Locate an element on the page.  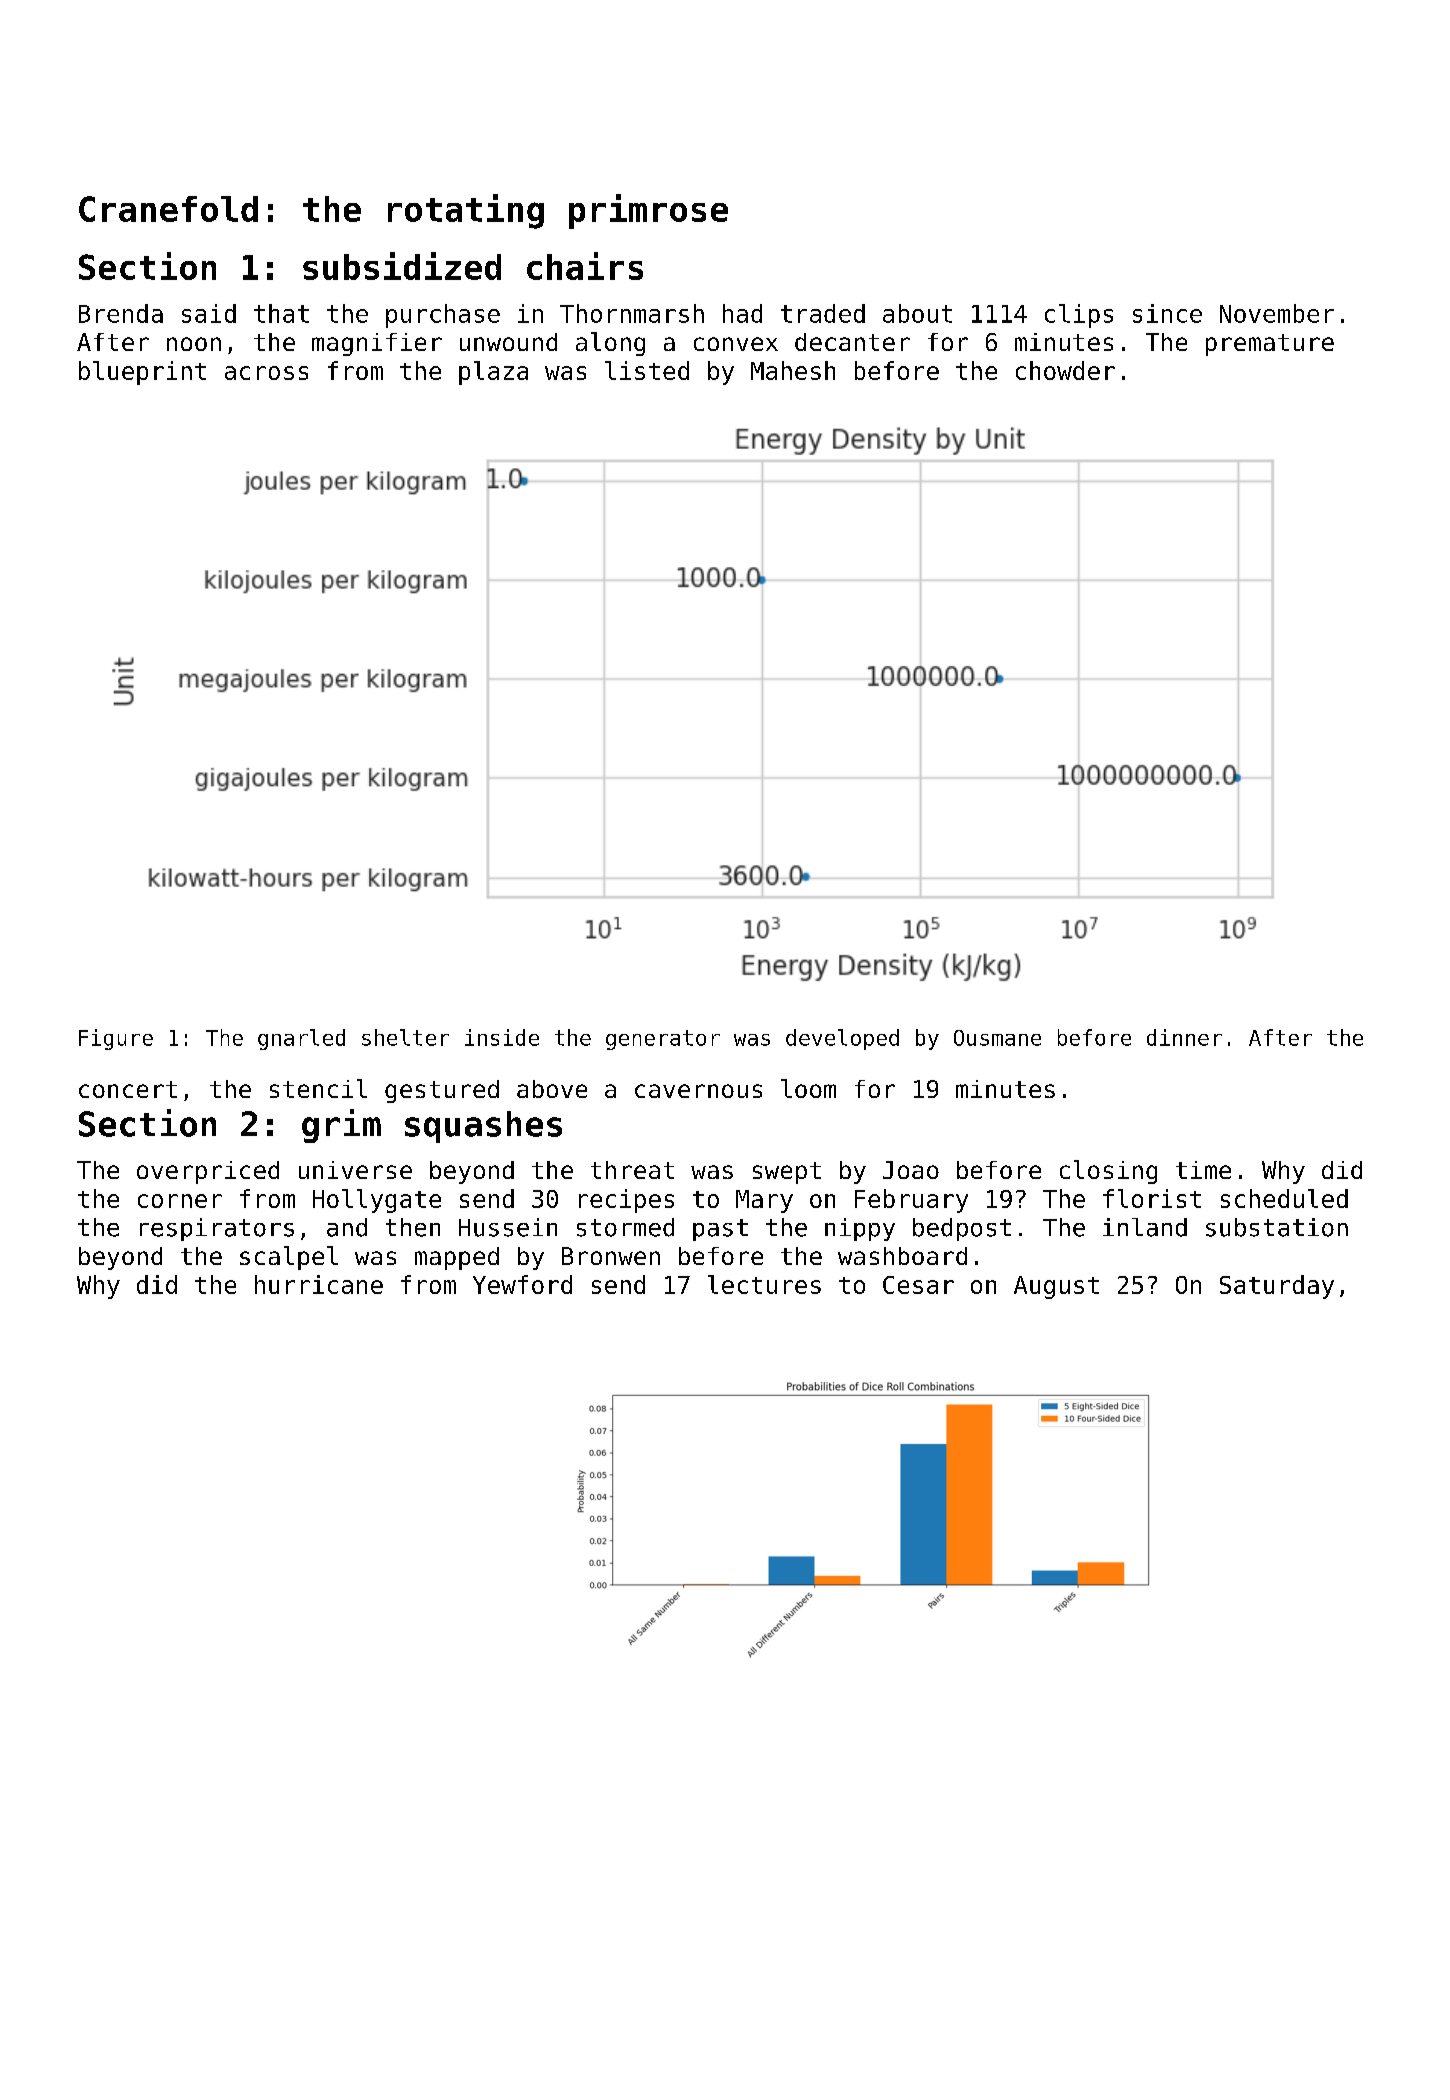
concert is located at coordinates (128, 1089).
